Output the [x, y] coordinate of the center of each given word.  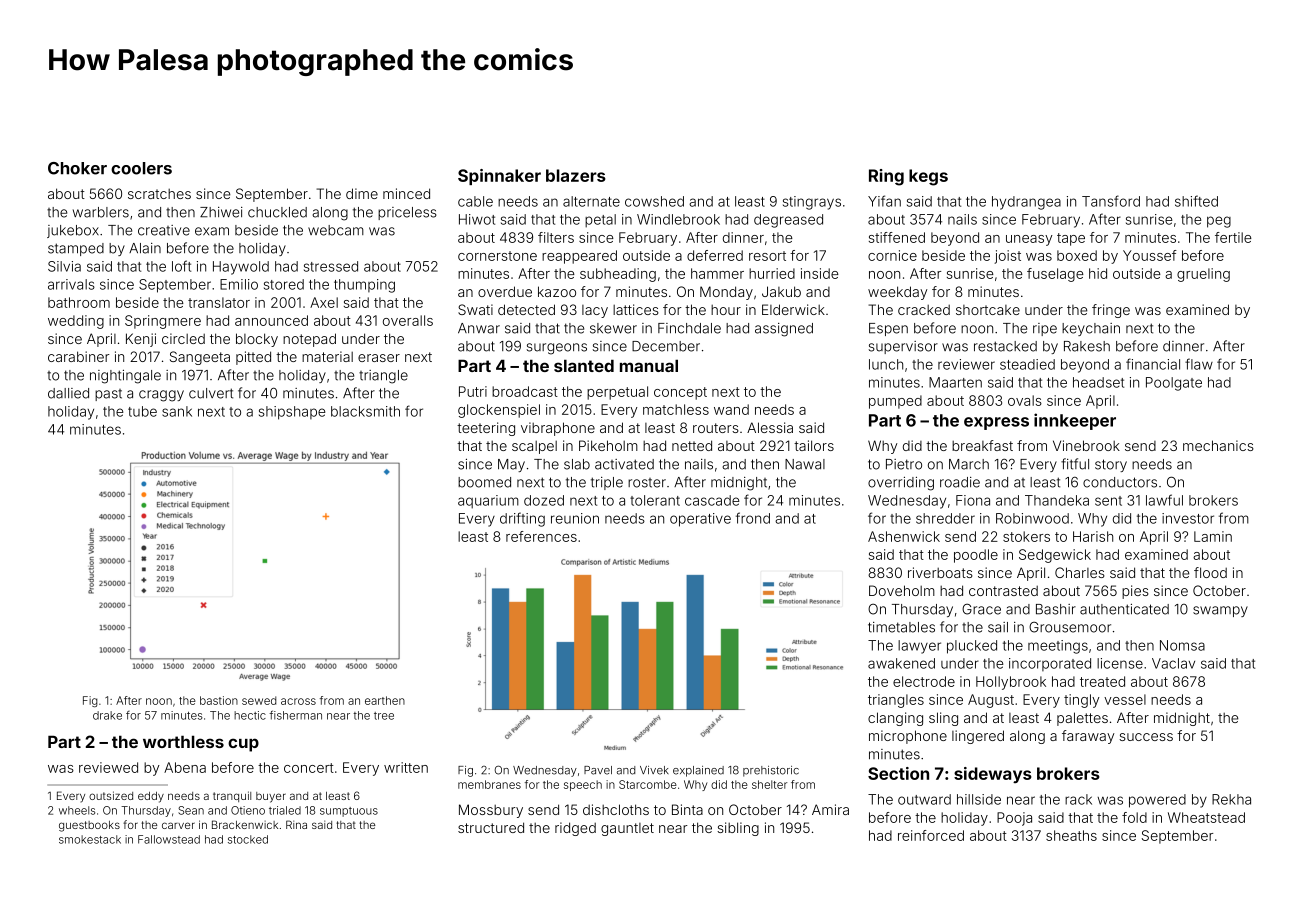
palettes [1082, 719]
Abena [185, 767]
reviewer [966, 364]
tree [384, 716]
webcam [336, 230]
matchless [676, 409]
